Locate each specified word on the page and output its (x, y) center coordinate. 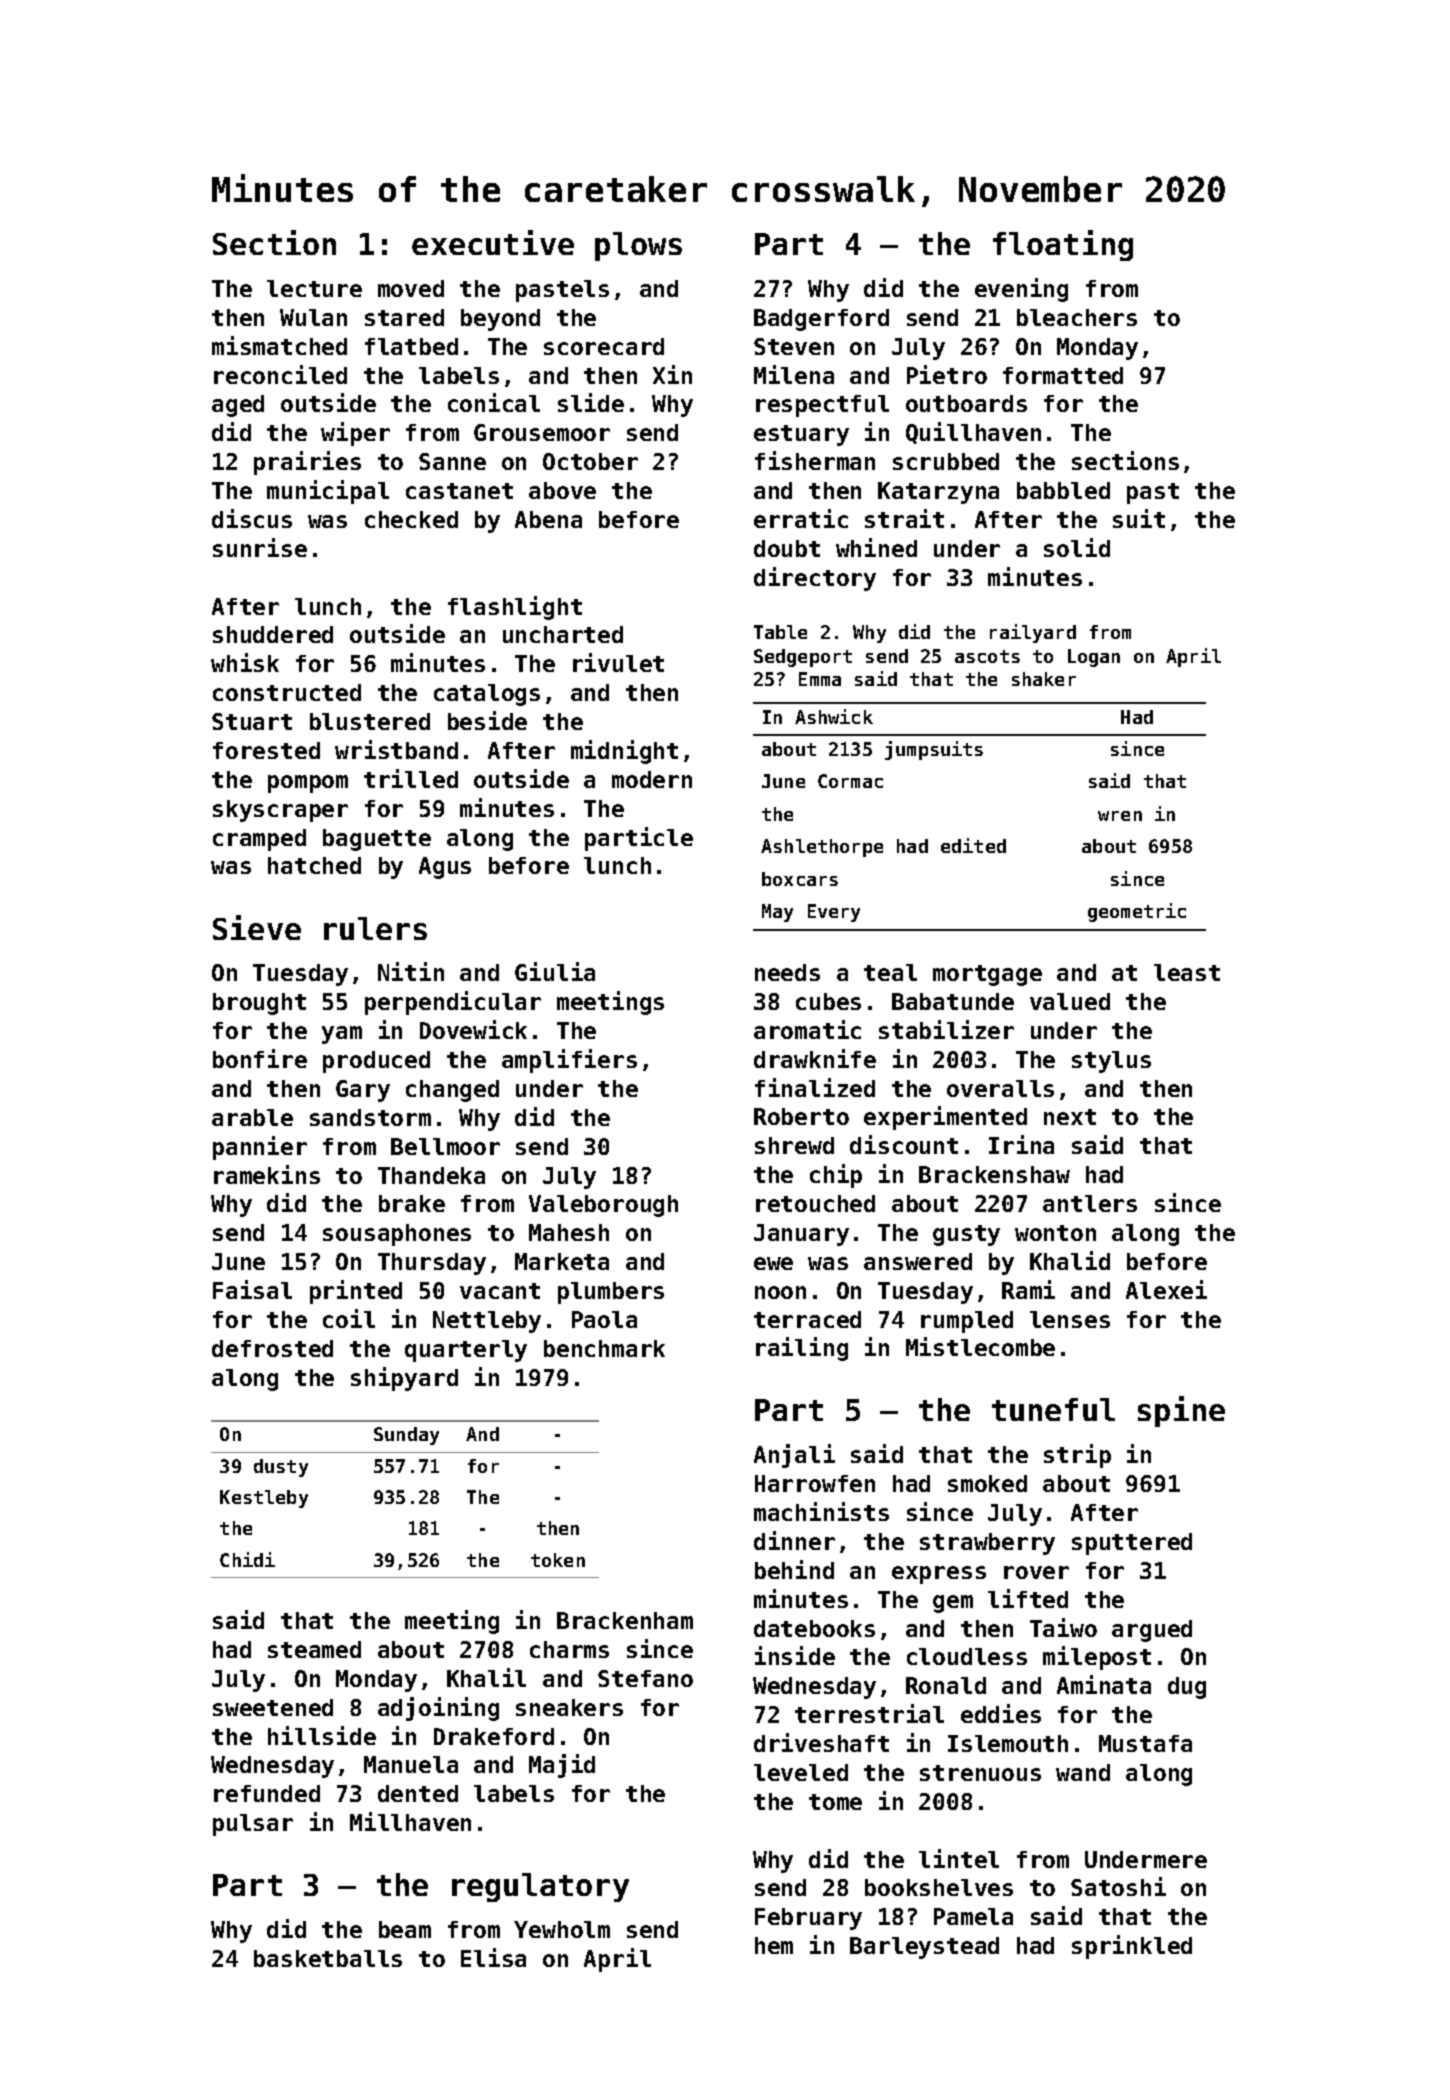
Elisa (493, 1957)
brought (259, 1004)
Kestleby (264, 1499)
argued (1152, 1631)
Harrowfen (815, 1483)
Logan (1094, 658)
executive (493, 242)
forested (266, 750)
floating (1063, 245)
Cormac (850, 781)
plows (638, 246)
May (777, 913)
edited (973, 845)
